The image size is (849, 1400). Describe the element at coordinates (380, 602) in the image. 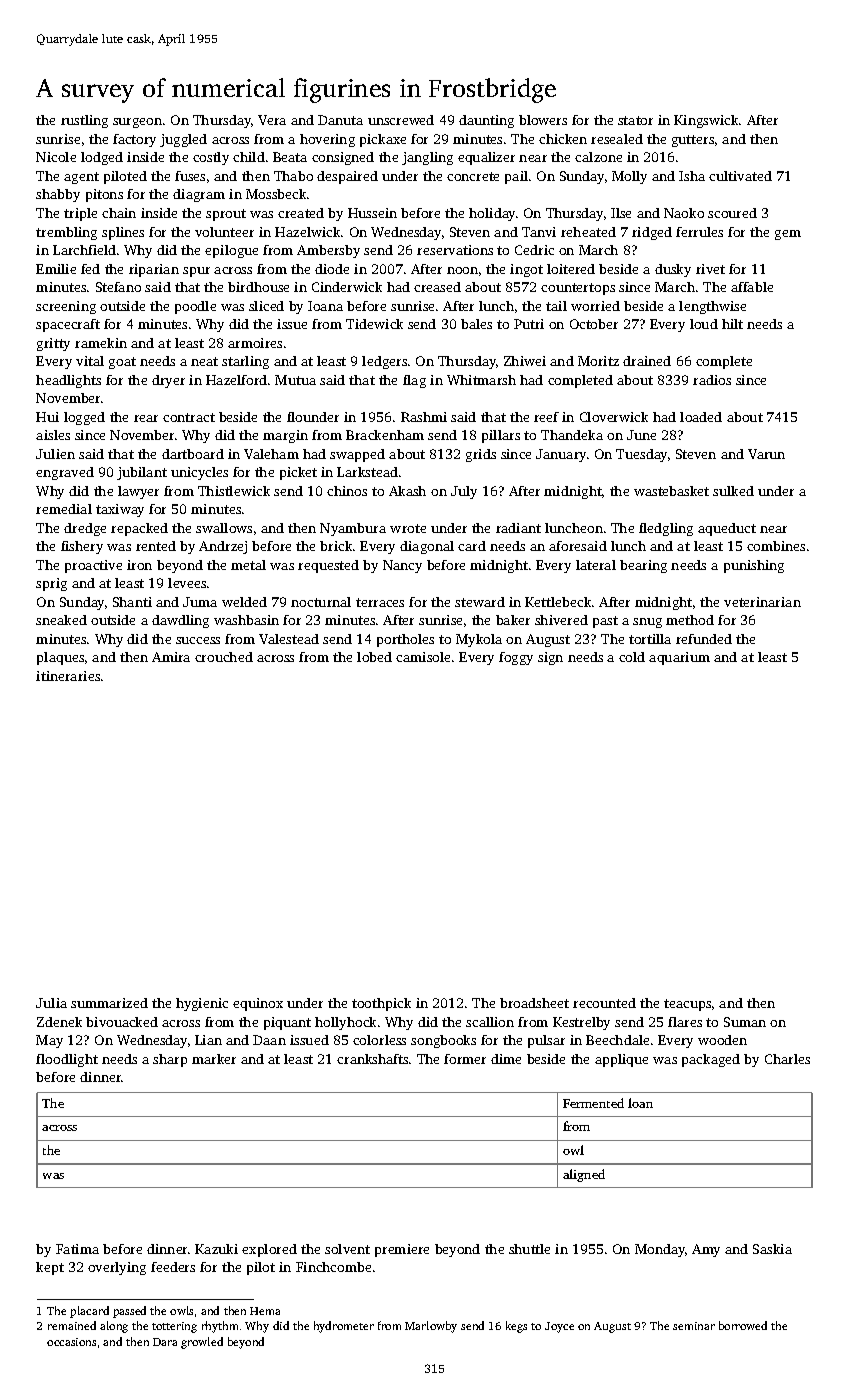

I see `terraces` at that location.
